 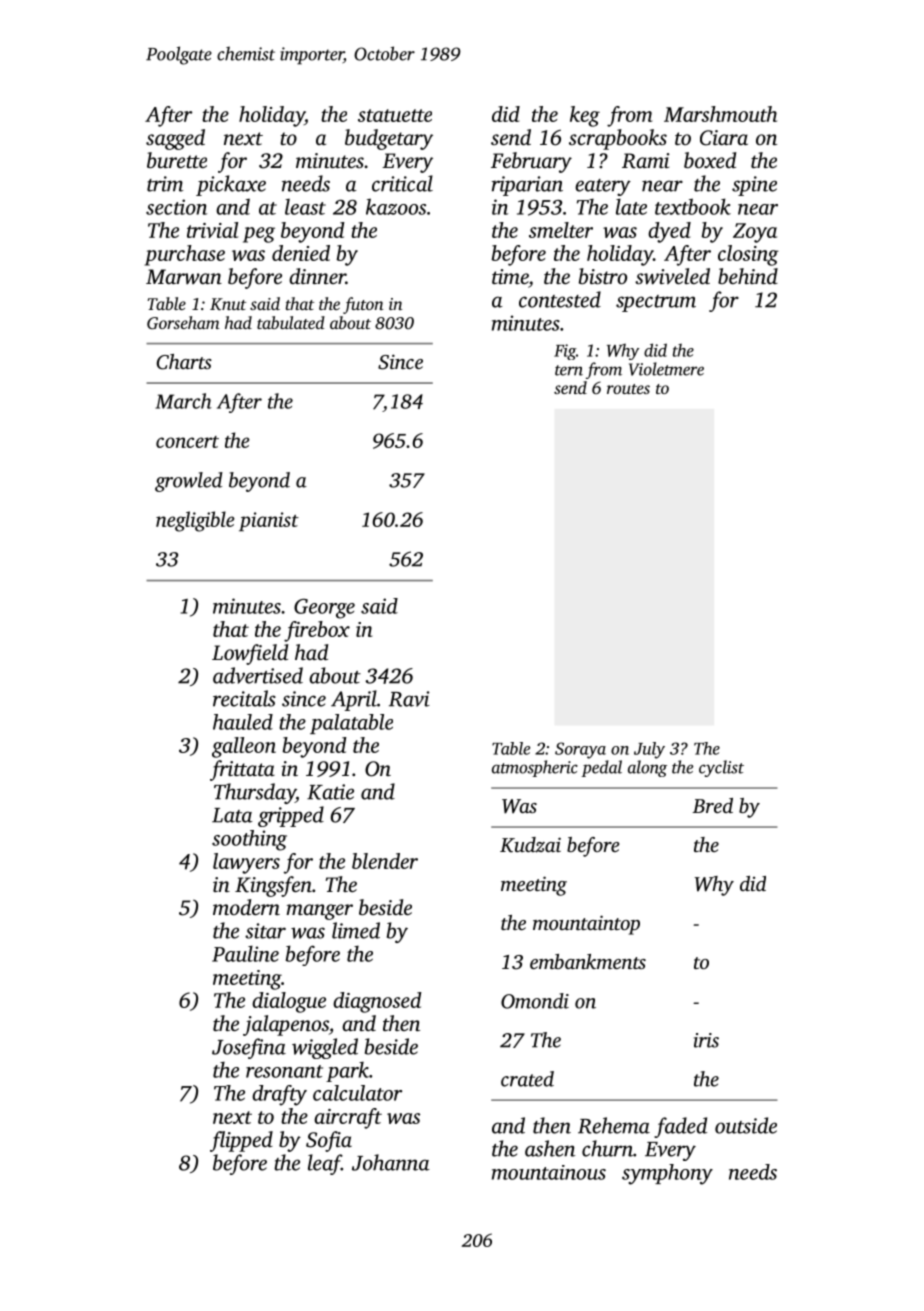 What do you see at coordinates (324, 609) in the screenshot?
I see `George` at bounding box center [324, 609].
